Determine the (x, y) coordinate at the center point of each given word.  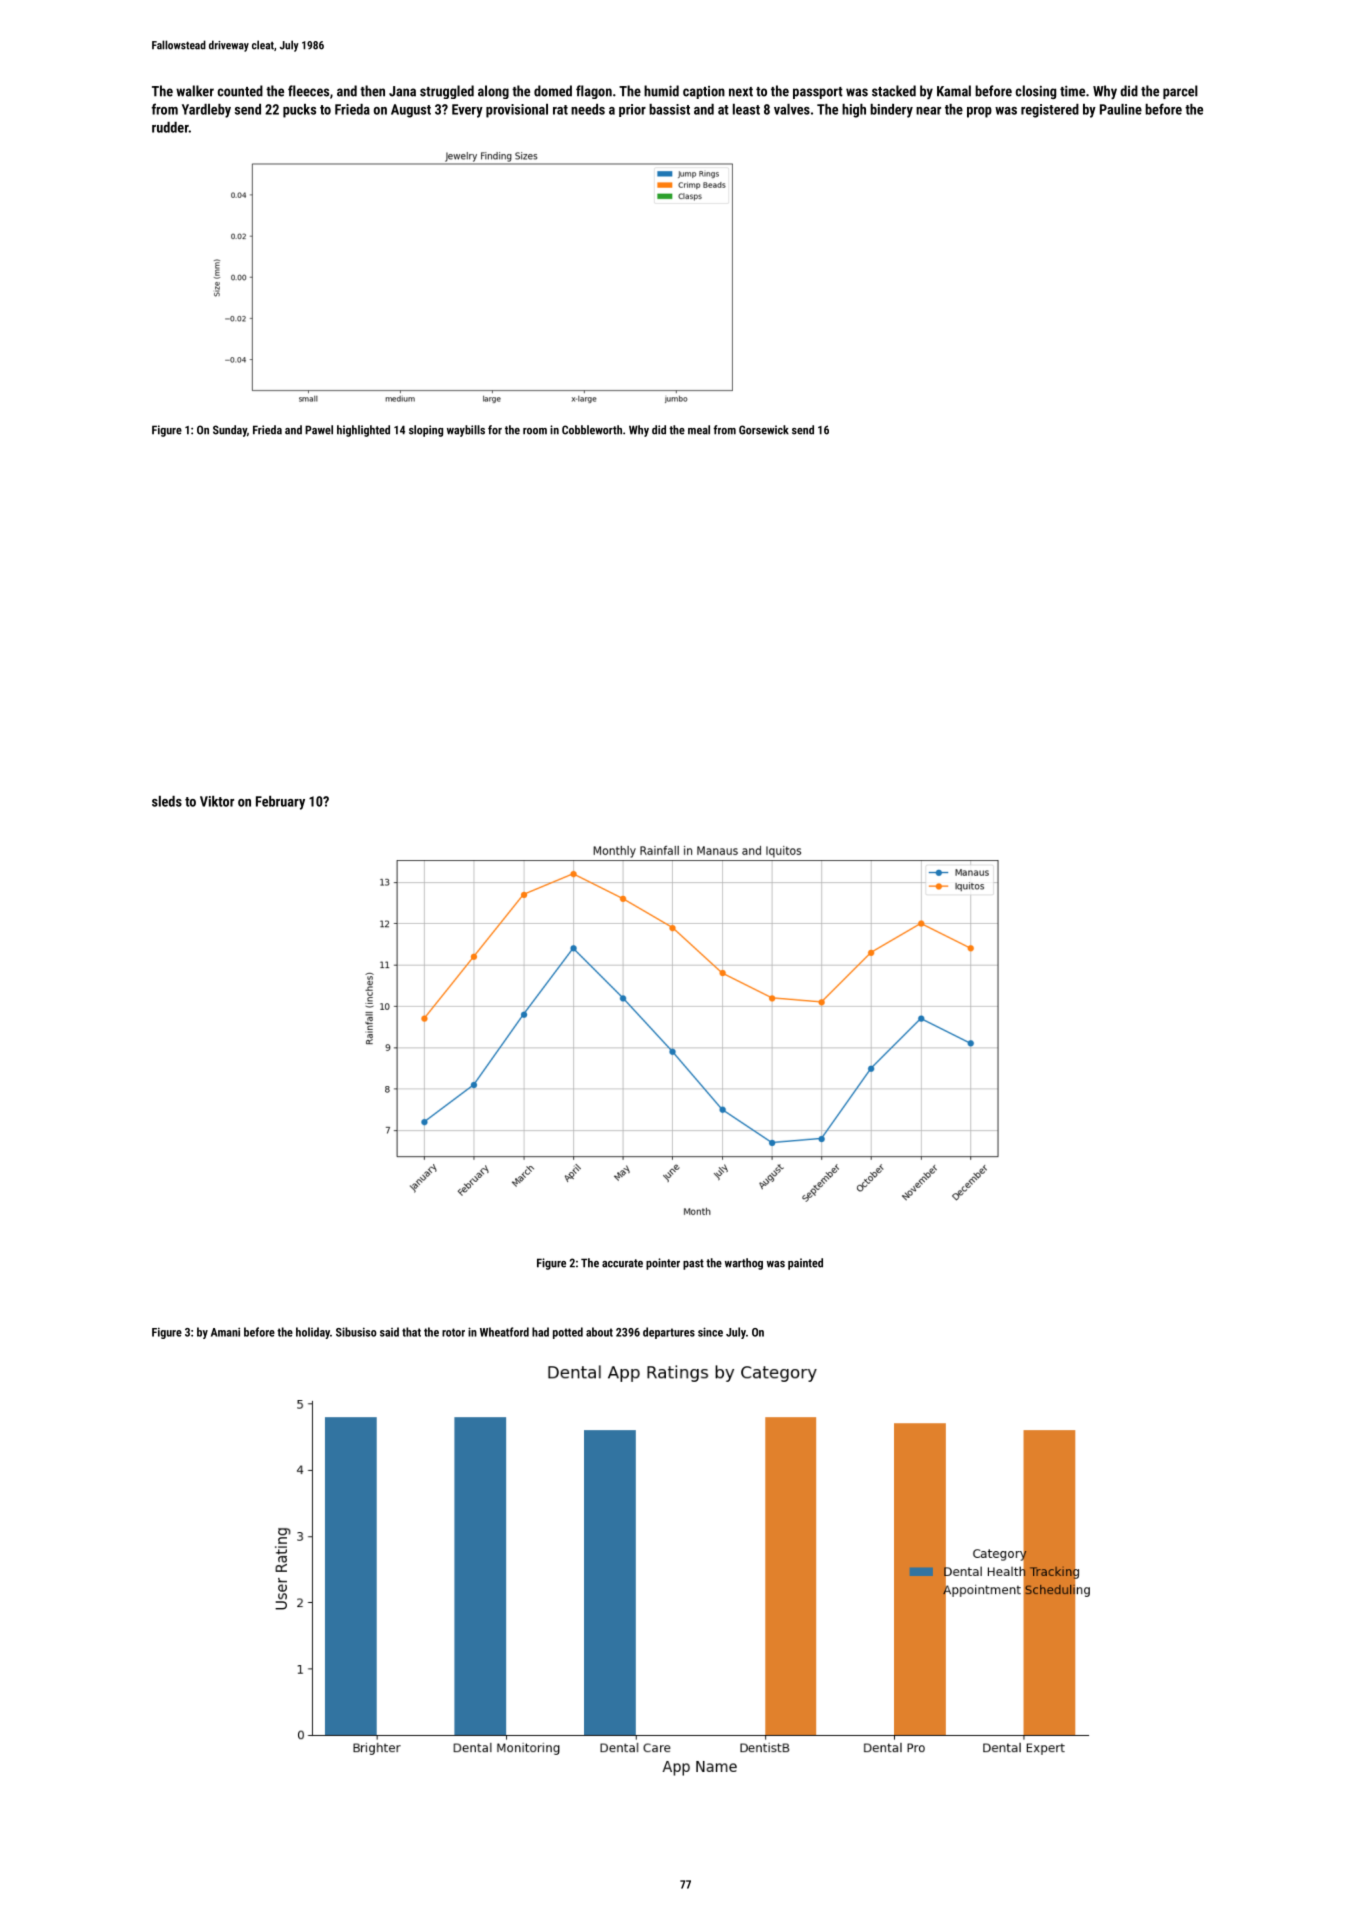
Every (467, 111)
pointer (663, 1264)
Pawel (319, 430)
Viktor (217, 801)
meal (699, 430)
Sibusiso (356, 1332)
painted (805, 1264)
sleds (167, 801)
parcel (1180, 92)
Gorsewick (764, 430)
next (741, 92)
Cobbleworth (592, 430)
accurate (622, 1263)
